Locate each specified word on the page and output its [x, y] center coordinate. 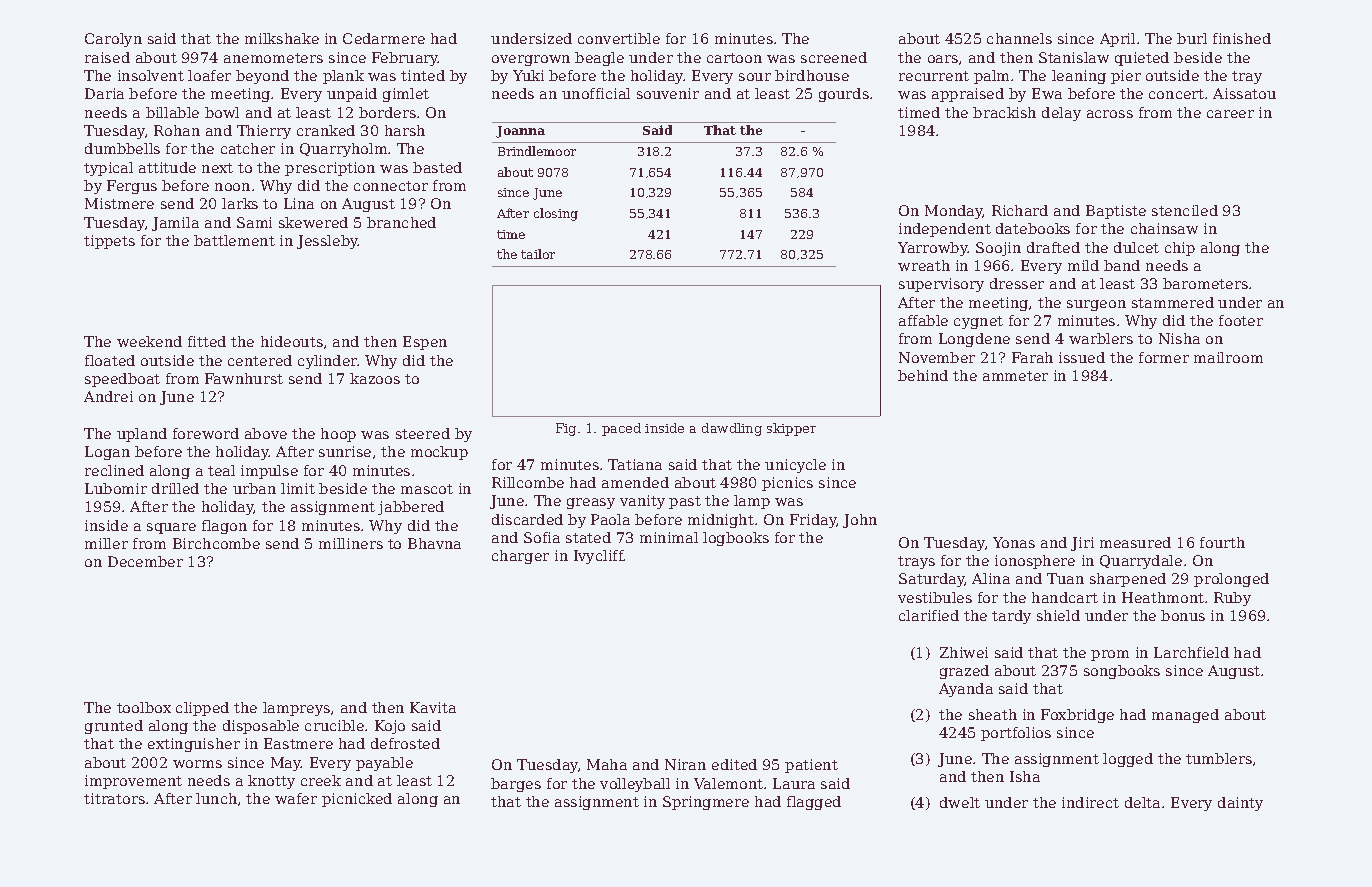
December [145, 561]
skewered [313, 222]
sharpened [1128, 580]
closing [556, 214]
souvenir [668, 93]
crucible [334, 725]
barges [516, 785]
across [1110, 114]
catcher [248, 148]
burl [1192, 38]
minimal [669, 537]
